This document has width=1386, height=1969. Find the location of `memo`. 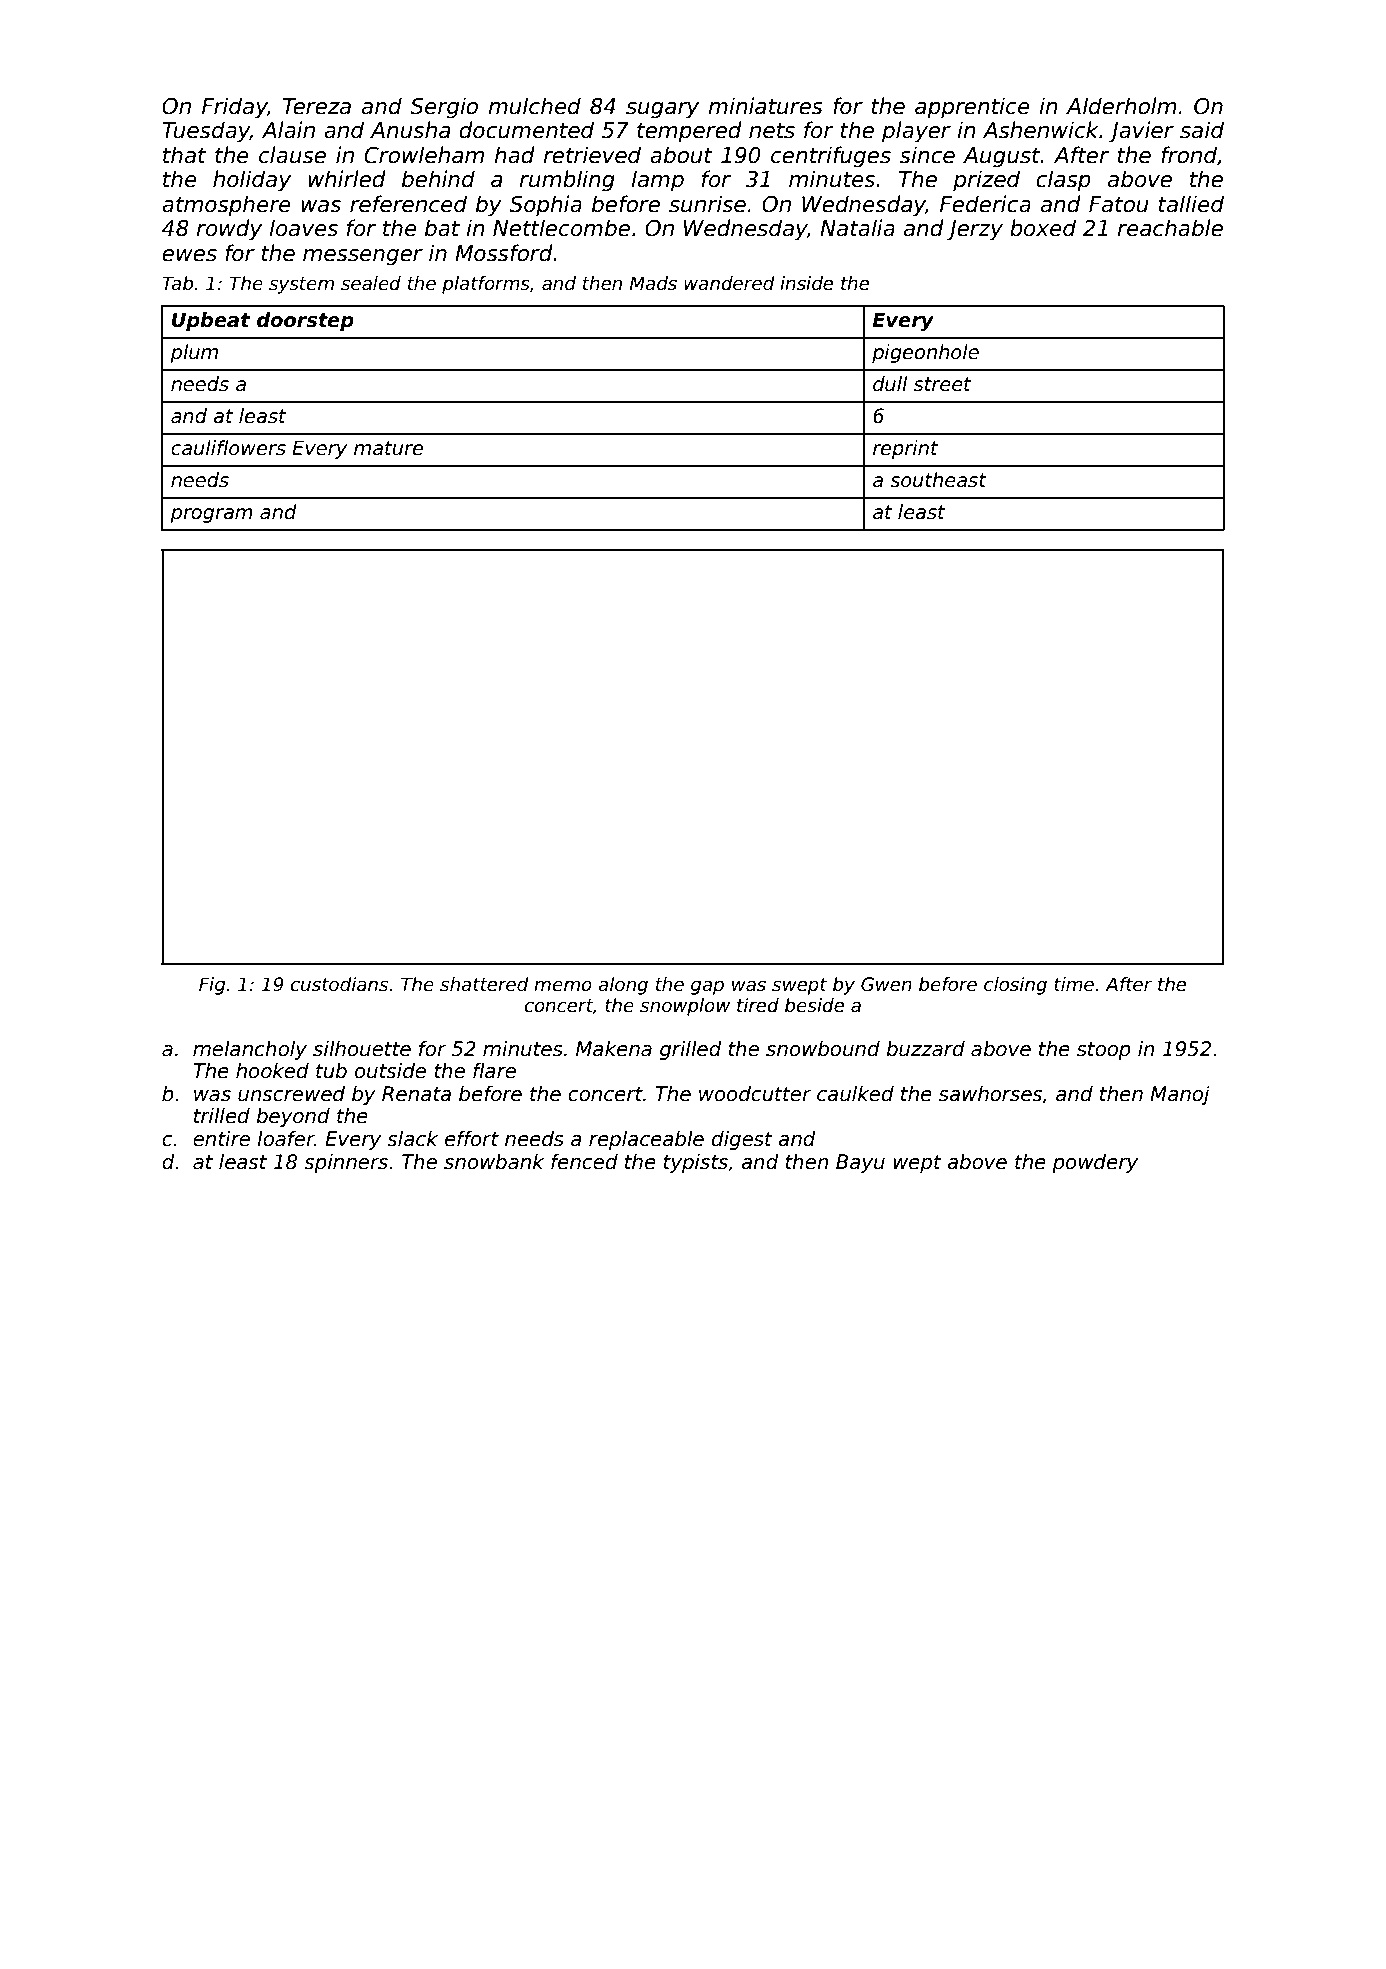

memo is located at coordinates (563, 986).
